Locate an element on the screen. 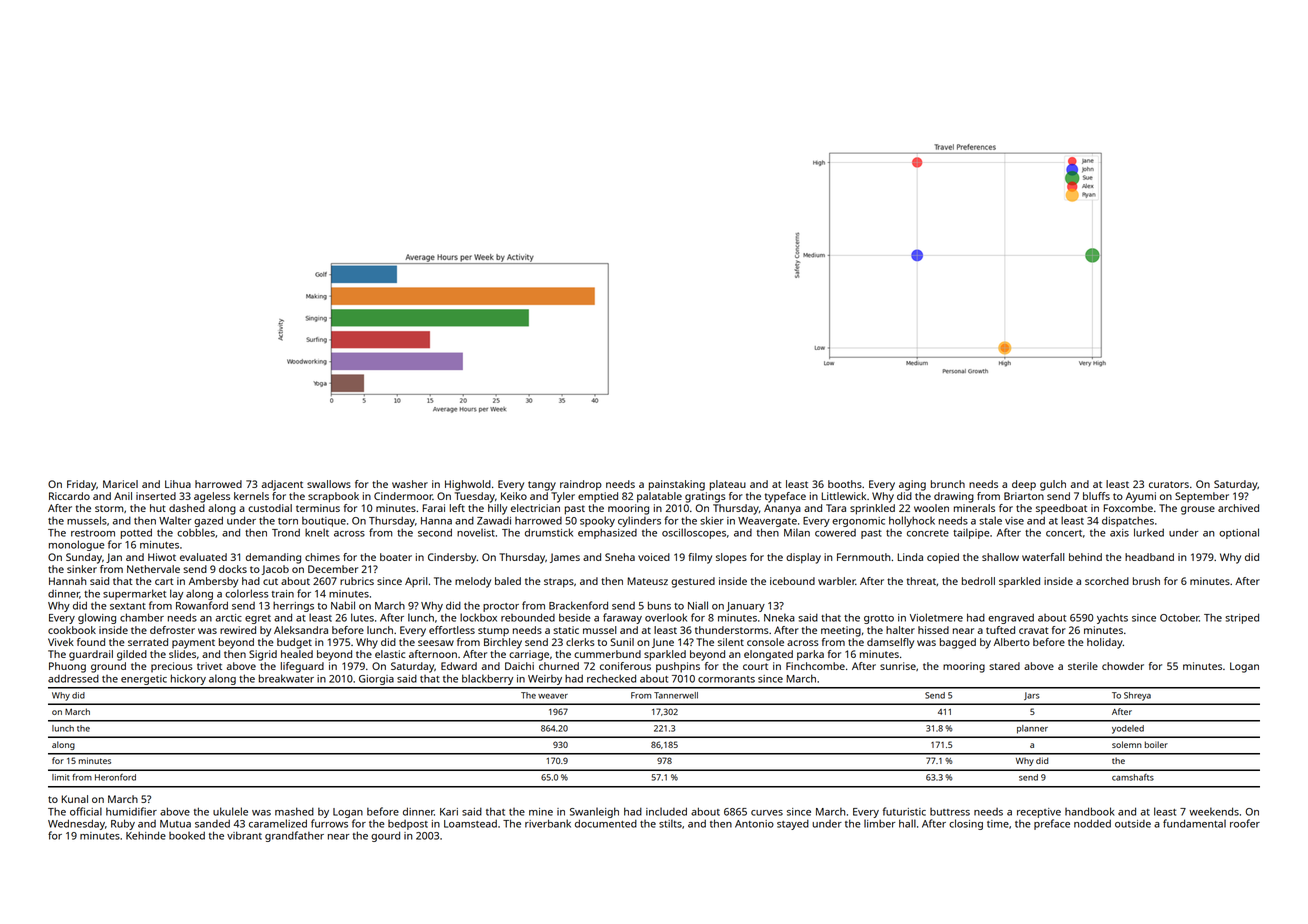 This screenshot has height=924, width=1308. brunch is located at coordinates (948, 484).
